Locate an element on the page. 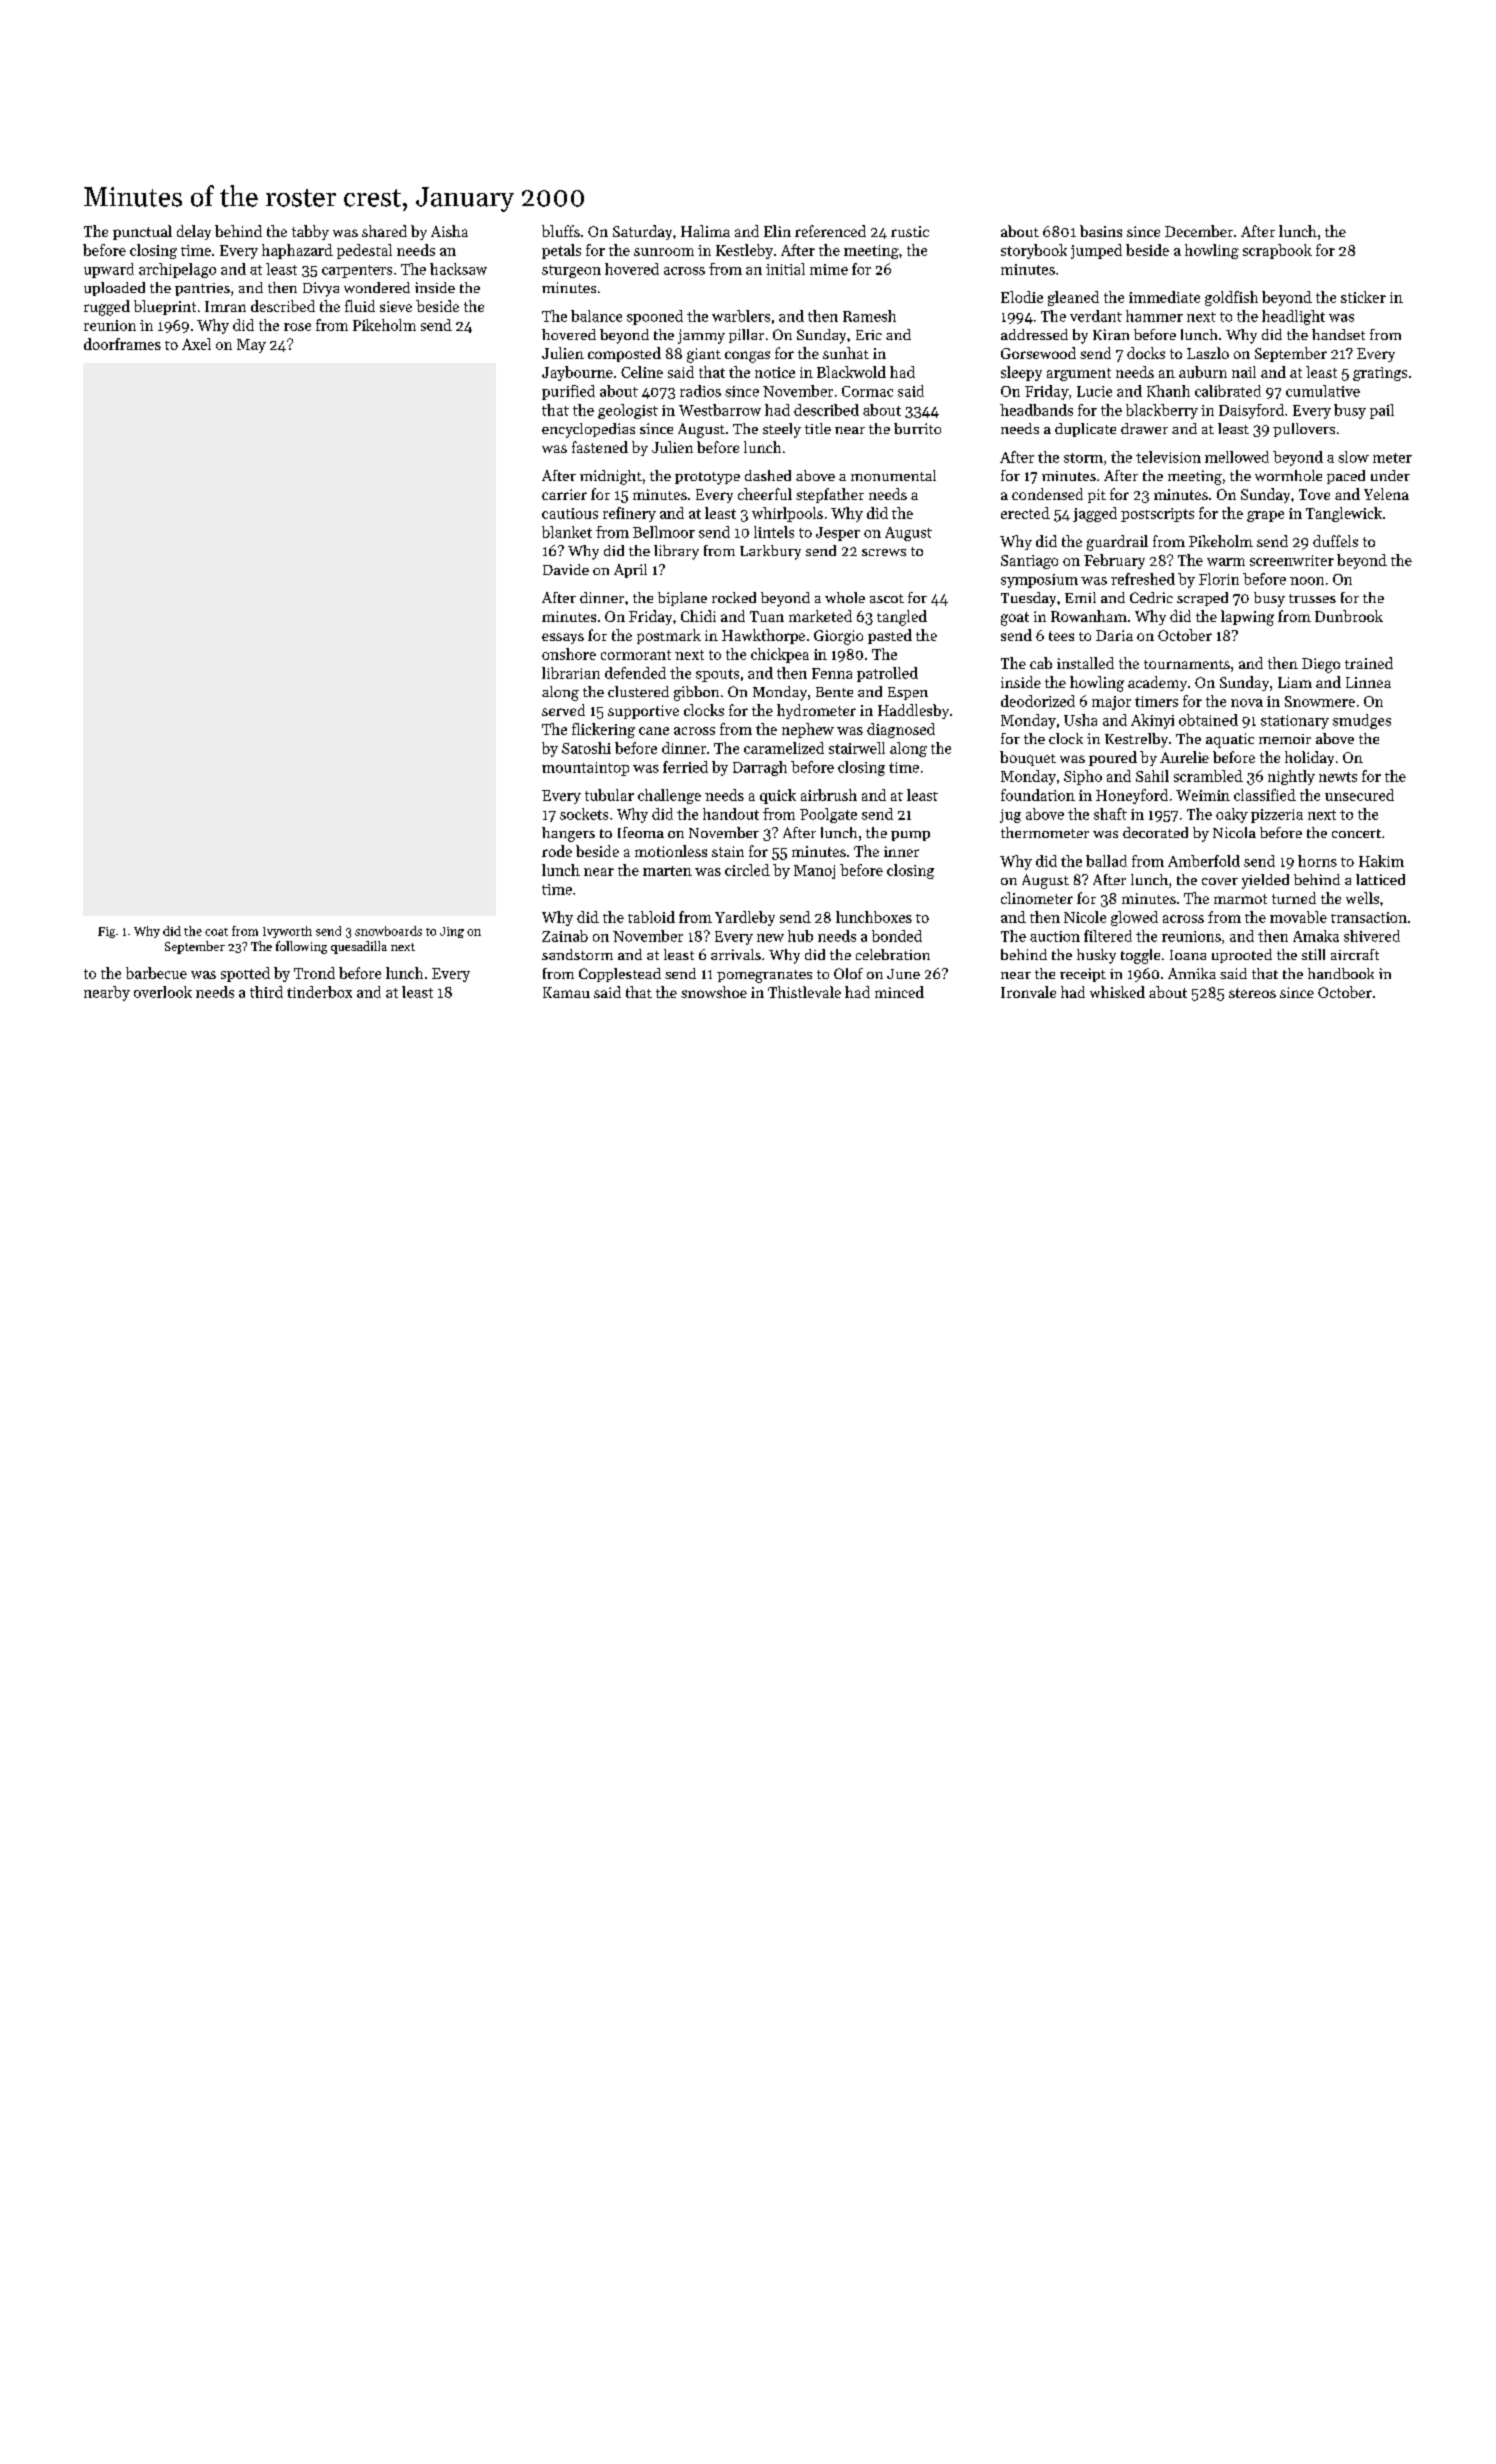 The image size is (1496, 2464). wormhole is located at coordinates (1288, 475).
